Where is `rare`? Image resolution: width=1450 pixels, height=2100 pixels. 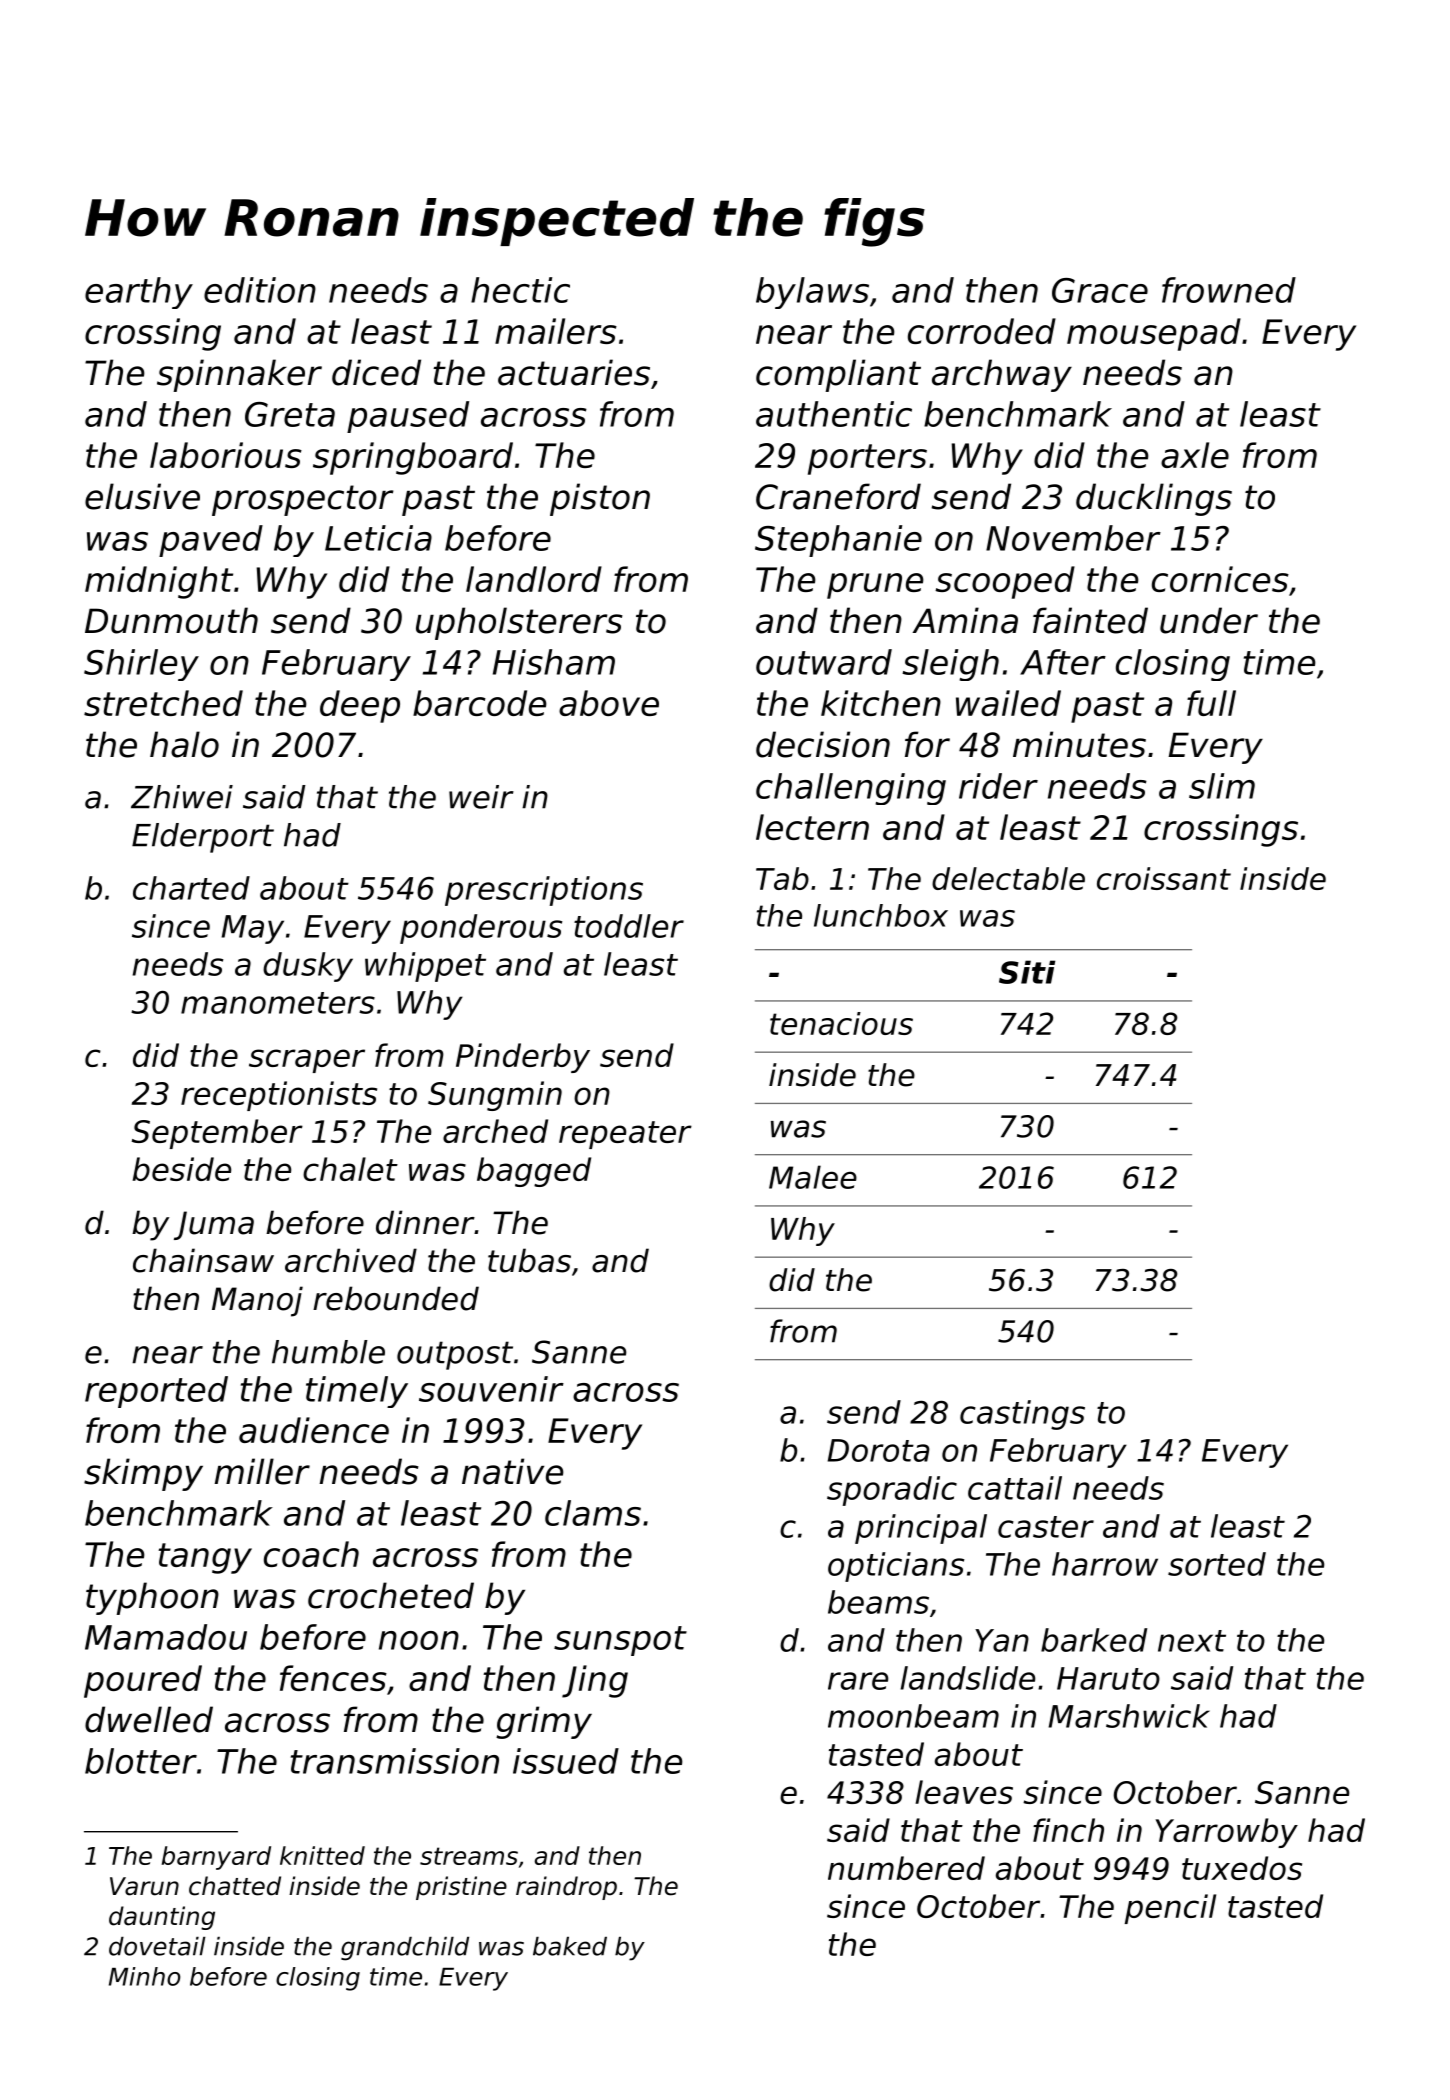 rare is located at coordinates (858, 1681).
